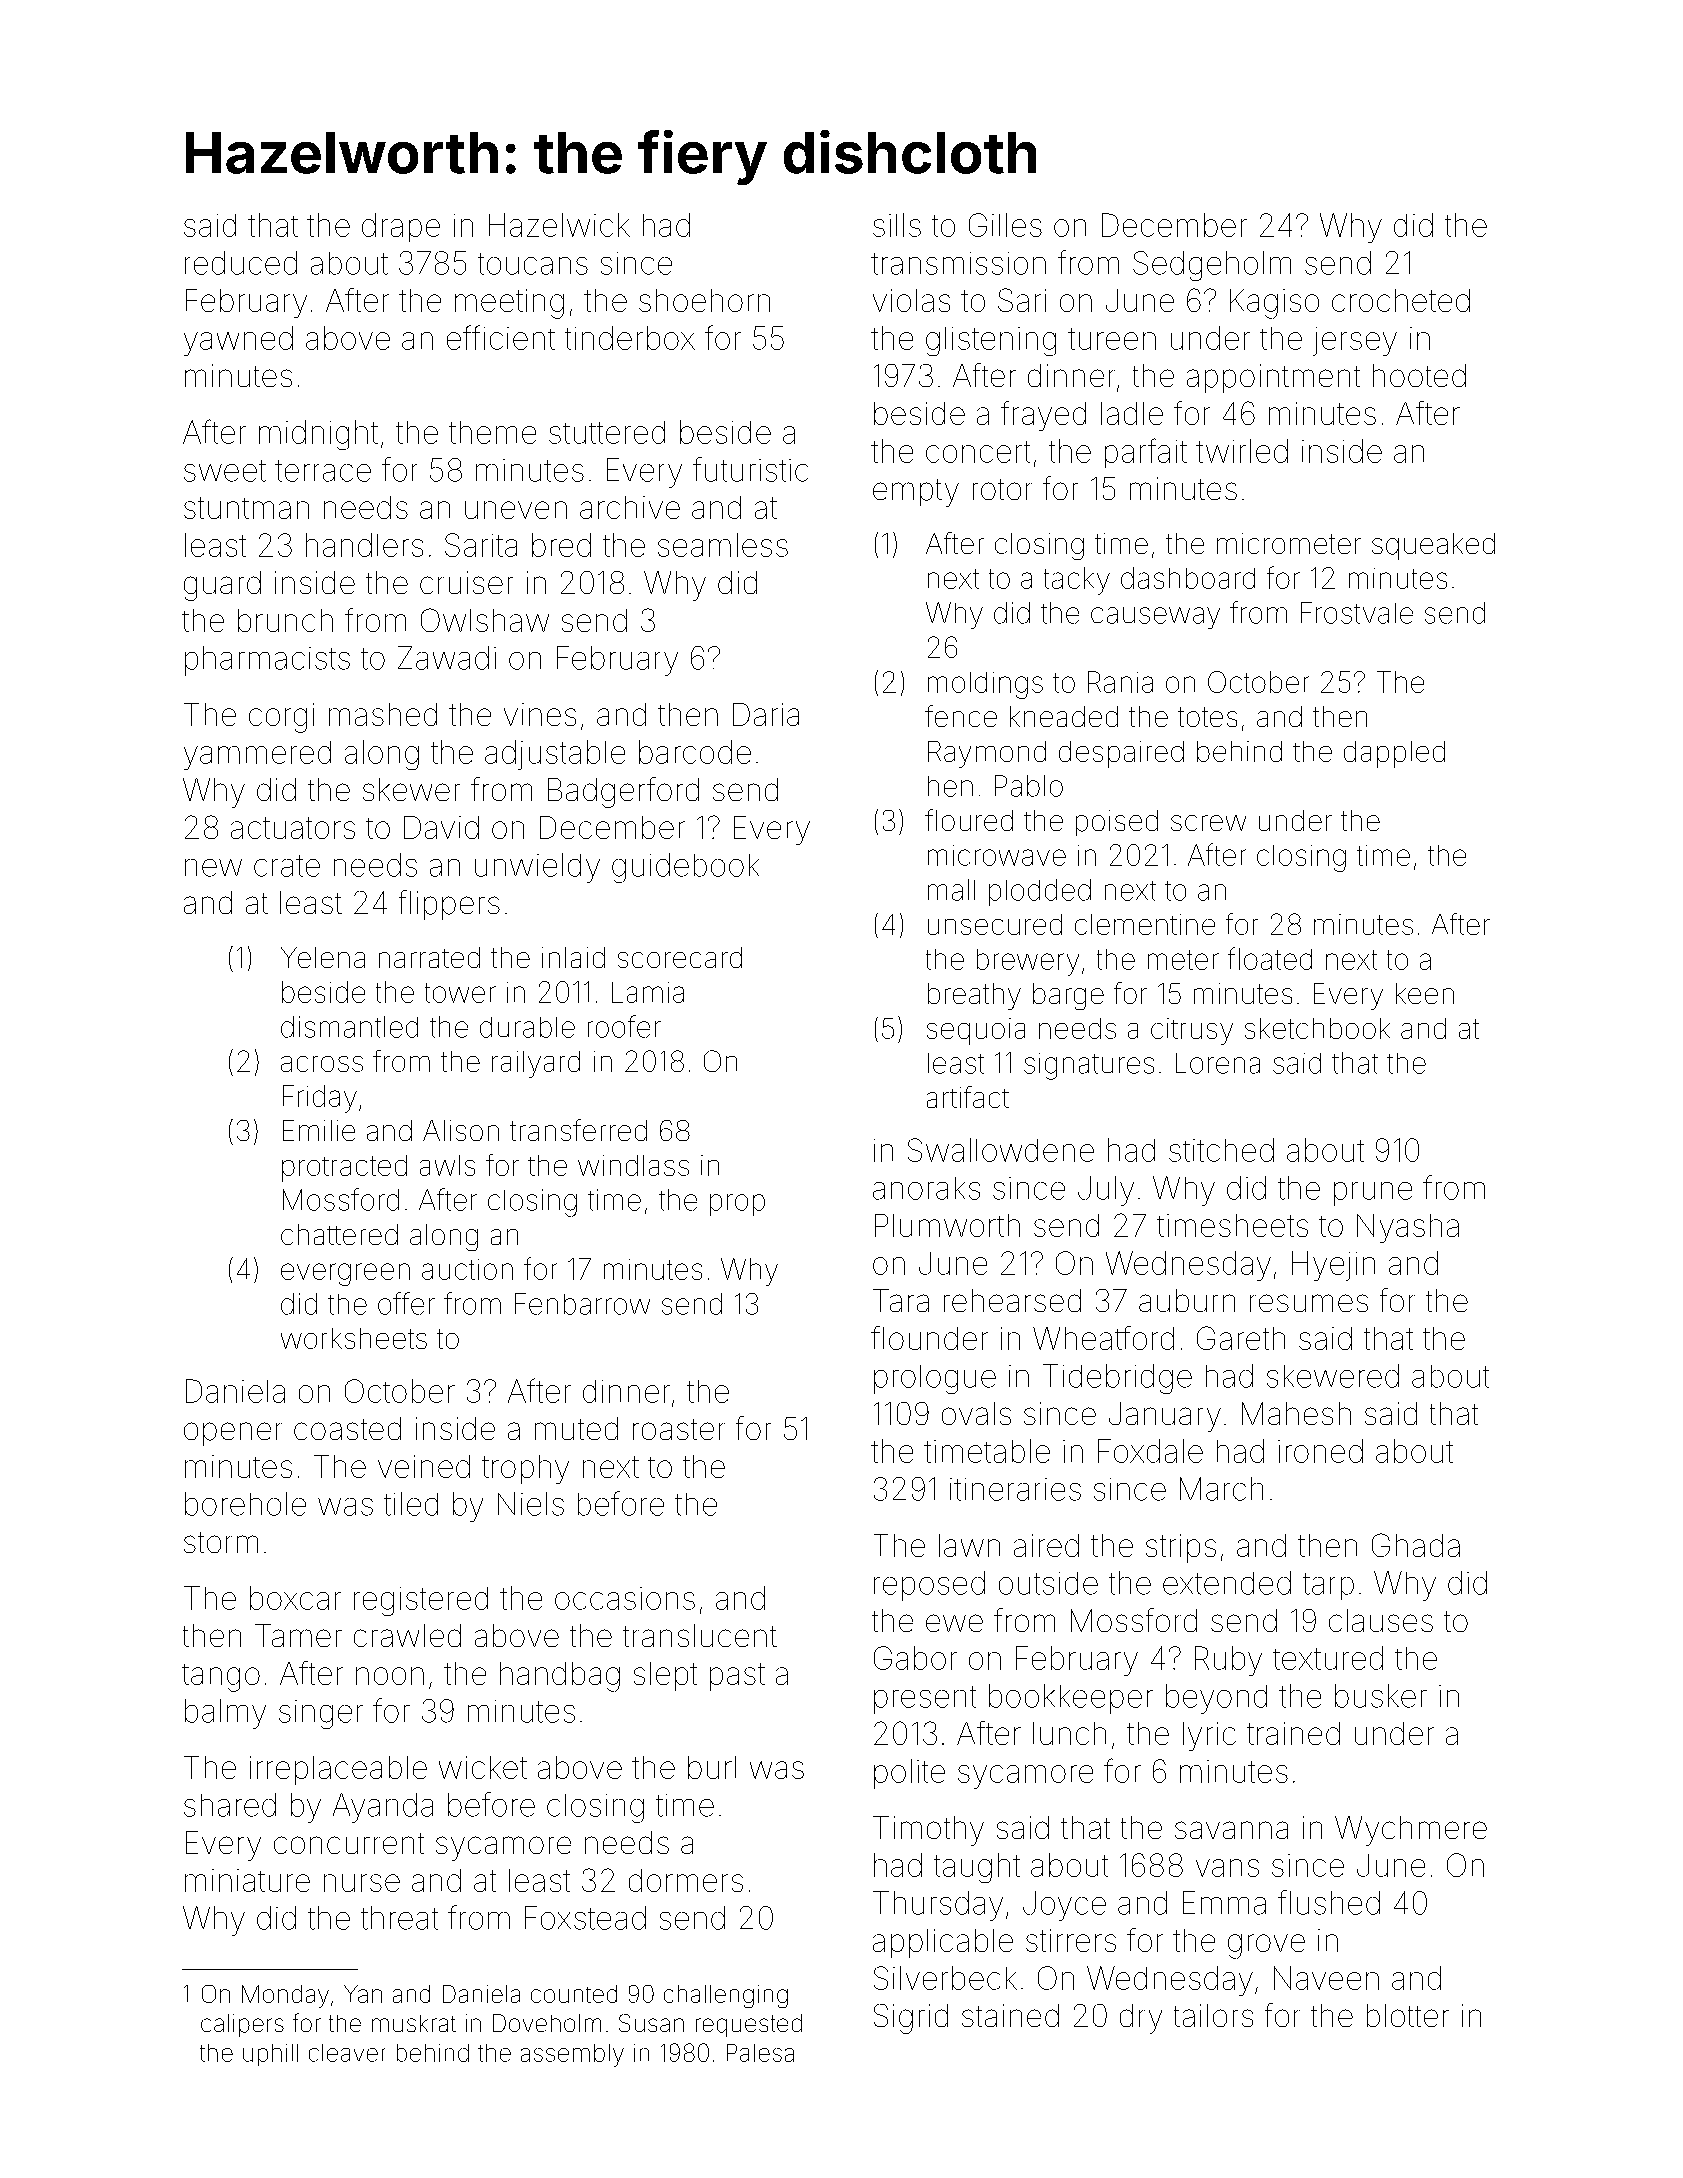  What do you see at coordinates (406, 1303) in the screenshot?
I see `offer` at bounding box center [406, 1303].
